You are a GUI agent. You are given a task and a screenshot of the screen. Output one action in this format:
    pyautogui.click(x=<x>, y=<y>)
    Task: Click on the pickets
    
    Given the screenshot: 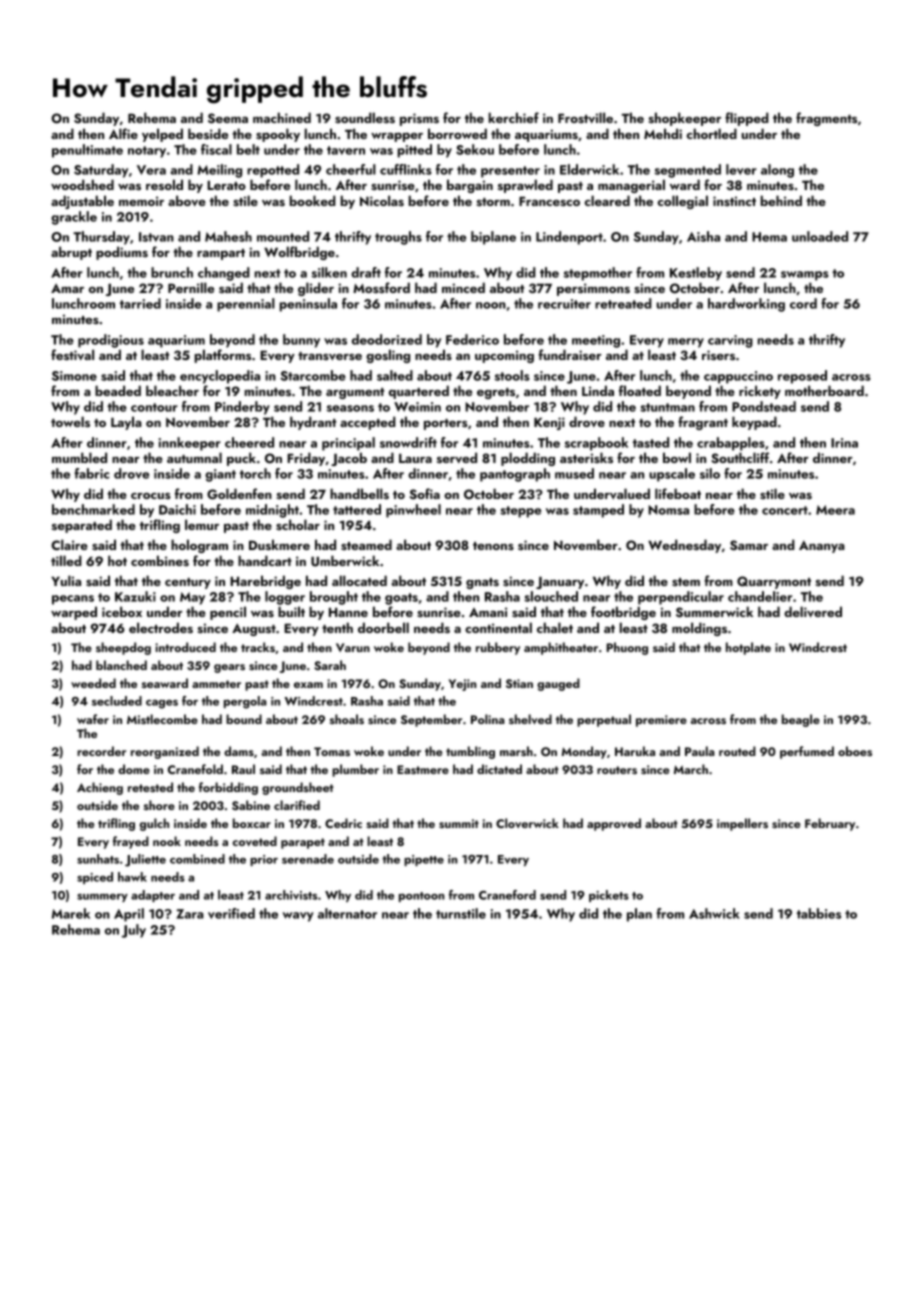 What is the action you would take?
    pyautogui.click(x=609, y=896)
